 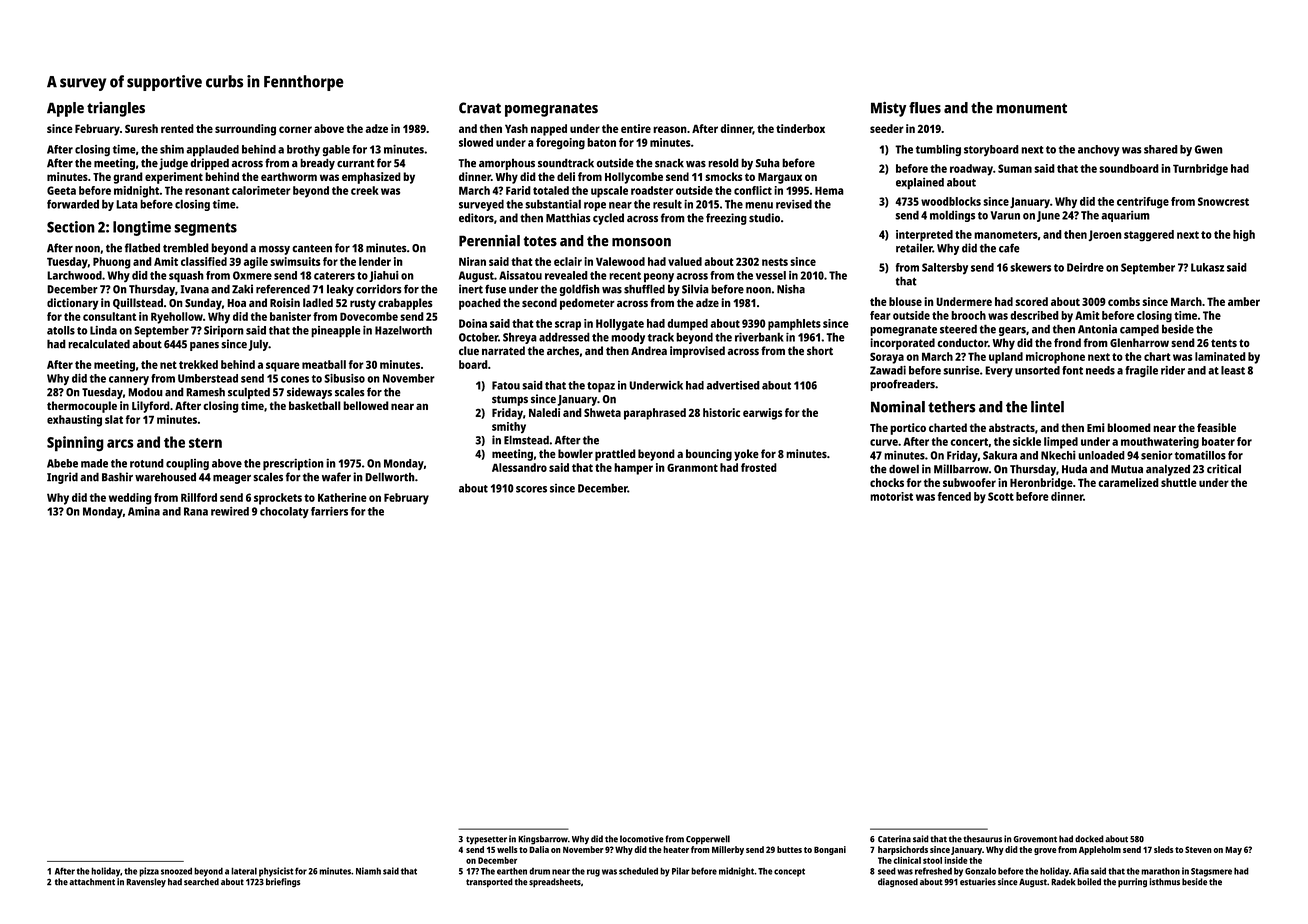 What do you see at coordinates (1089, 839) in the page?
I see `docked` at bounding box center [1089, 839].
